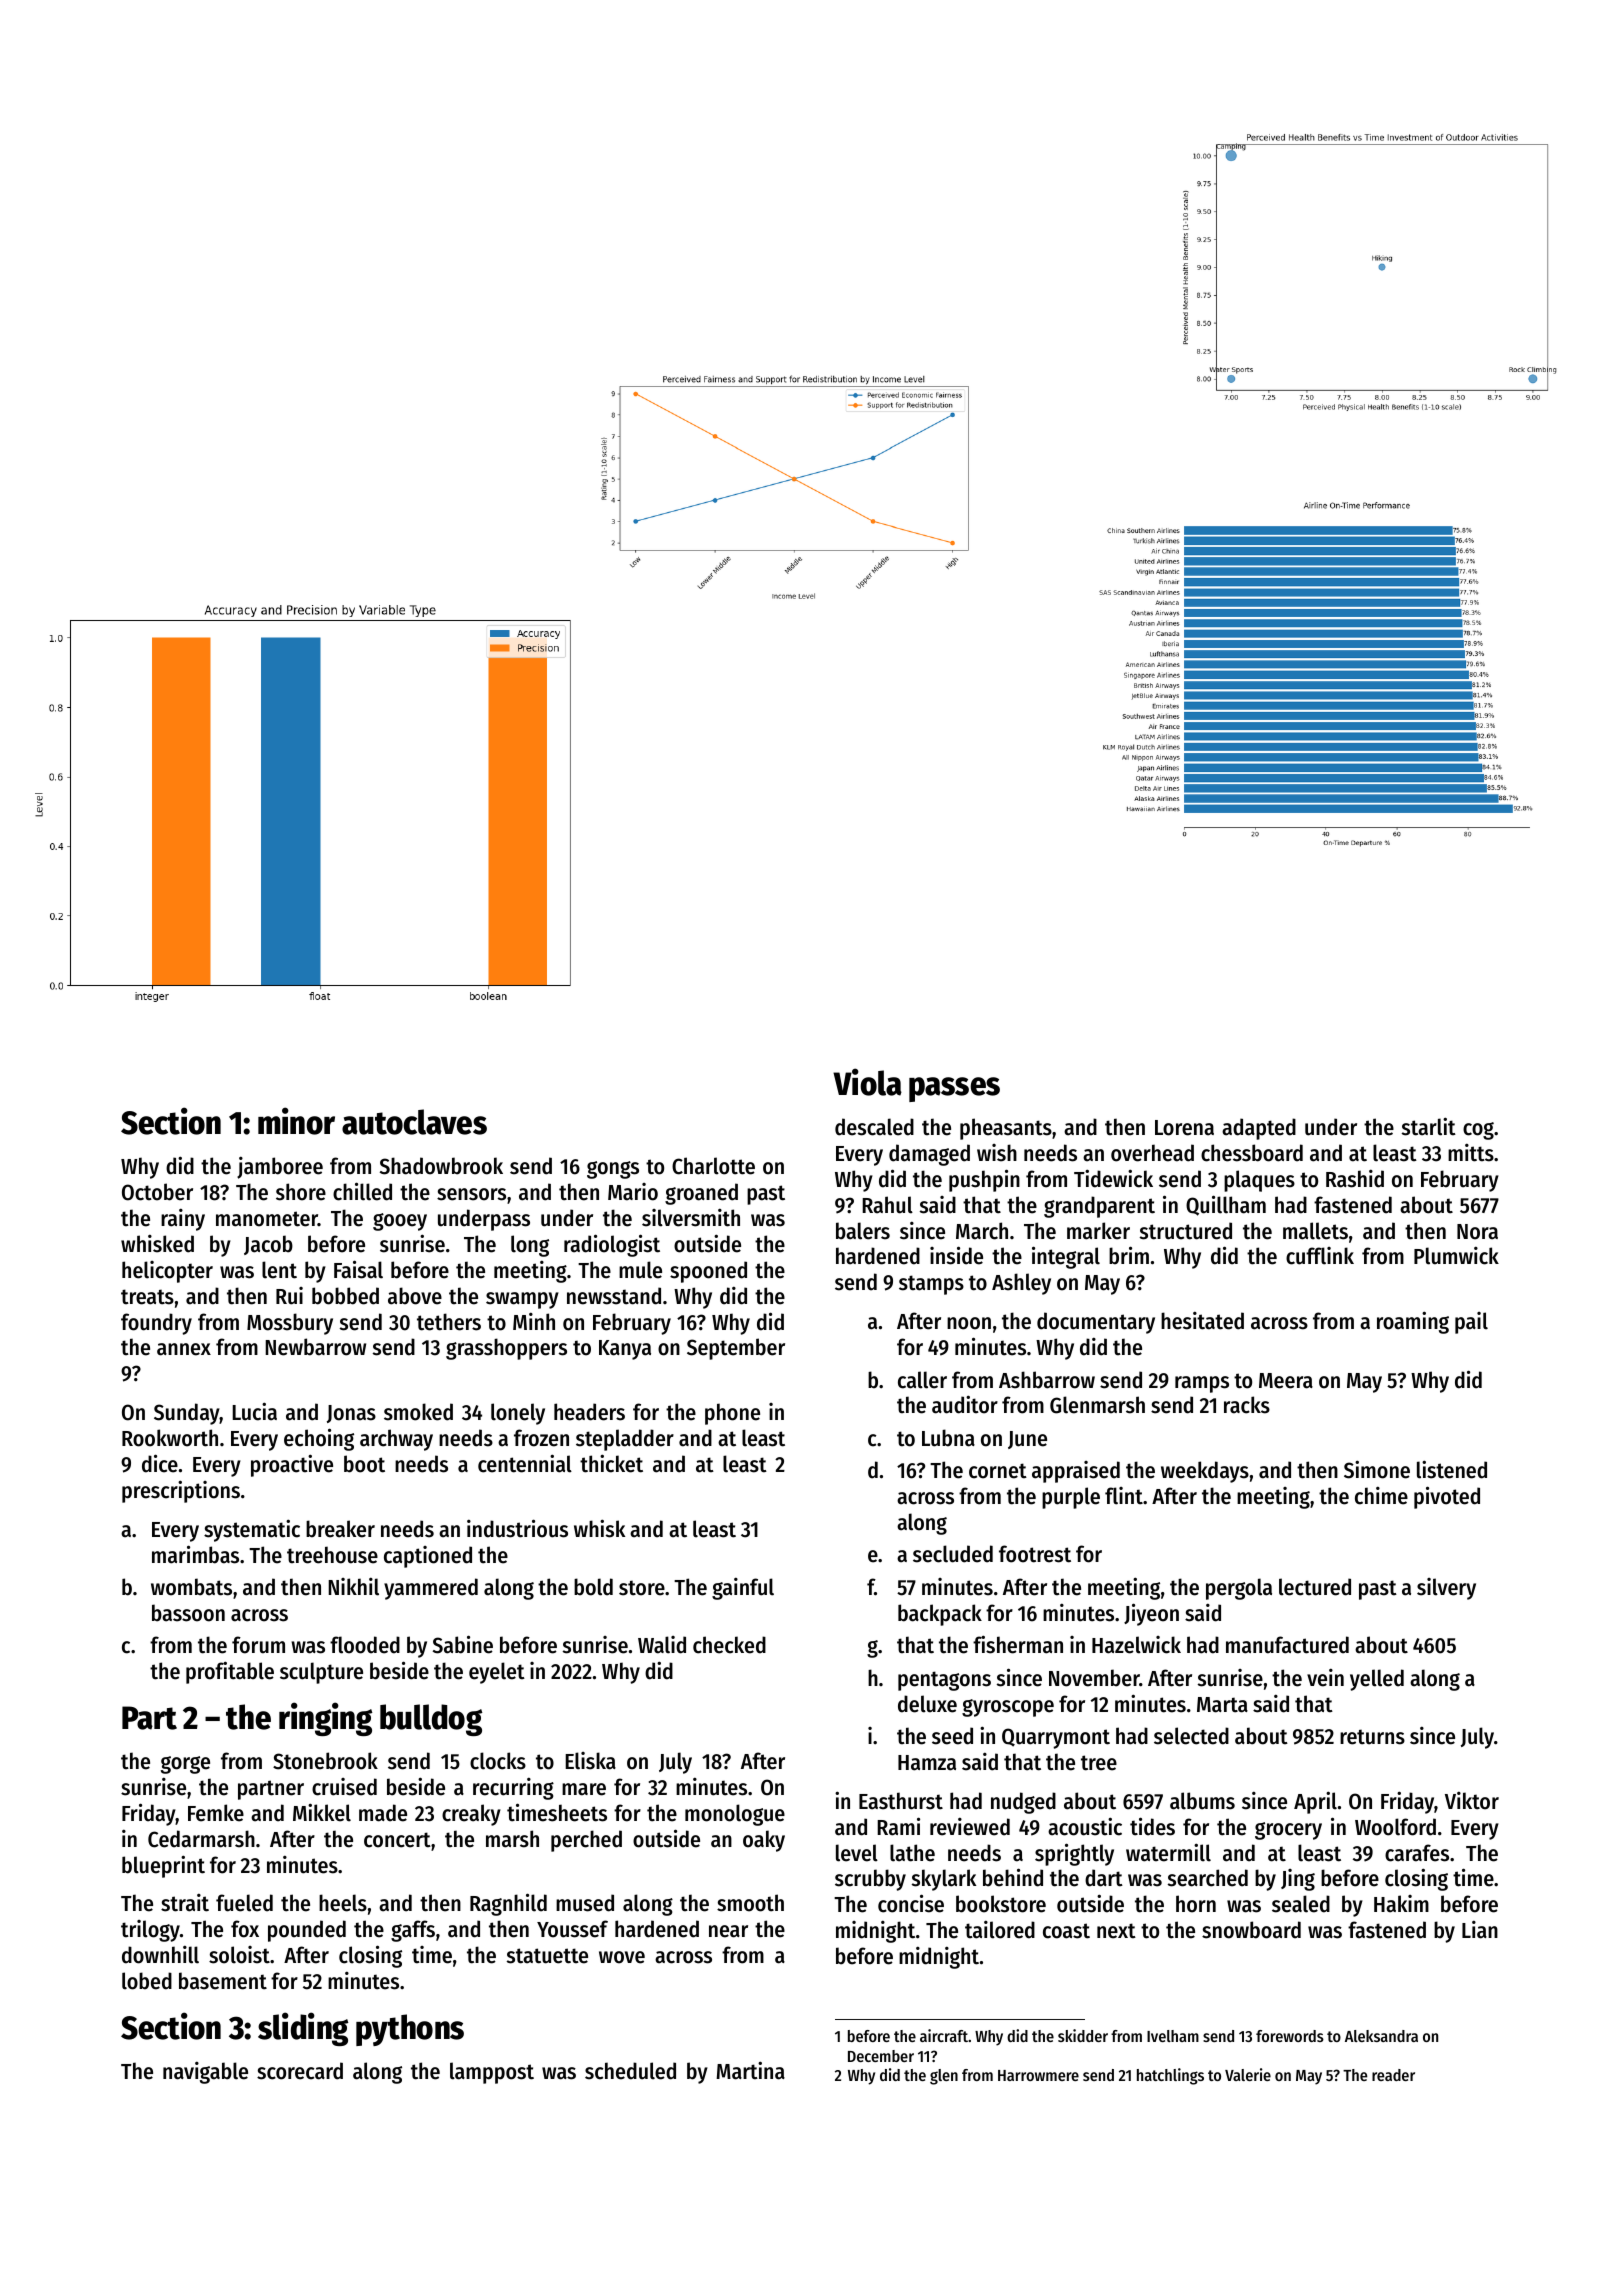  Describe the element at coordinates (1471, 1323) in the screenshot. I see `pail` at that location.
